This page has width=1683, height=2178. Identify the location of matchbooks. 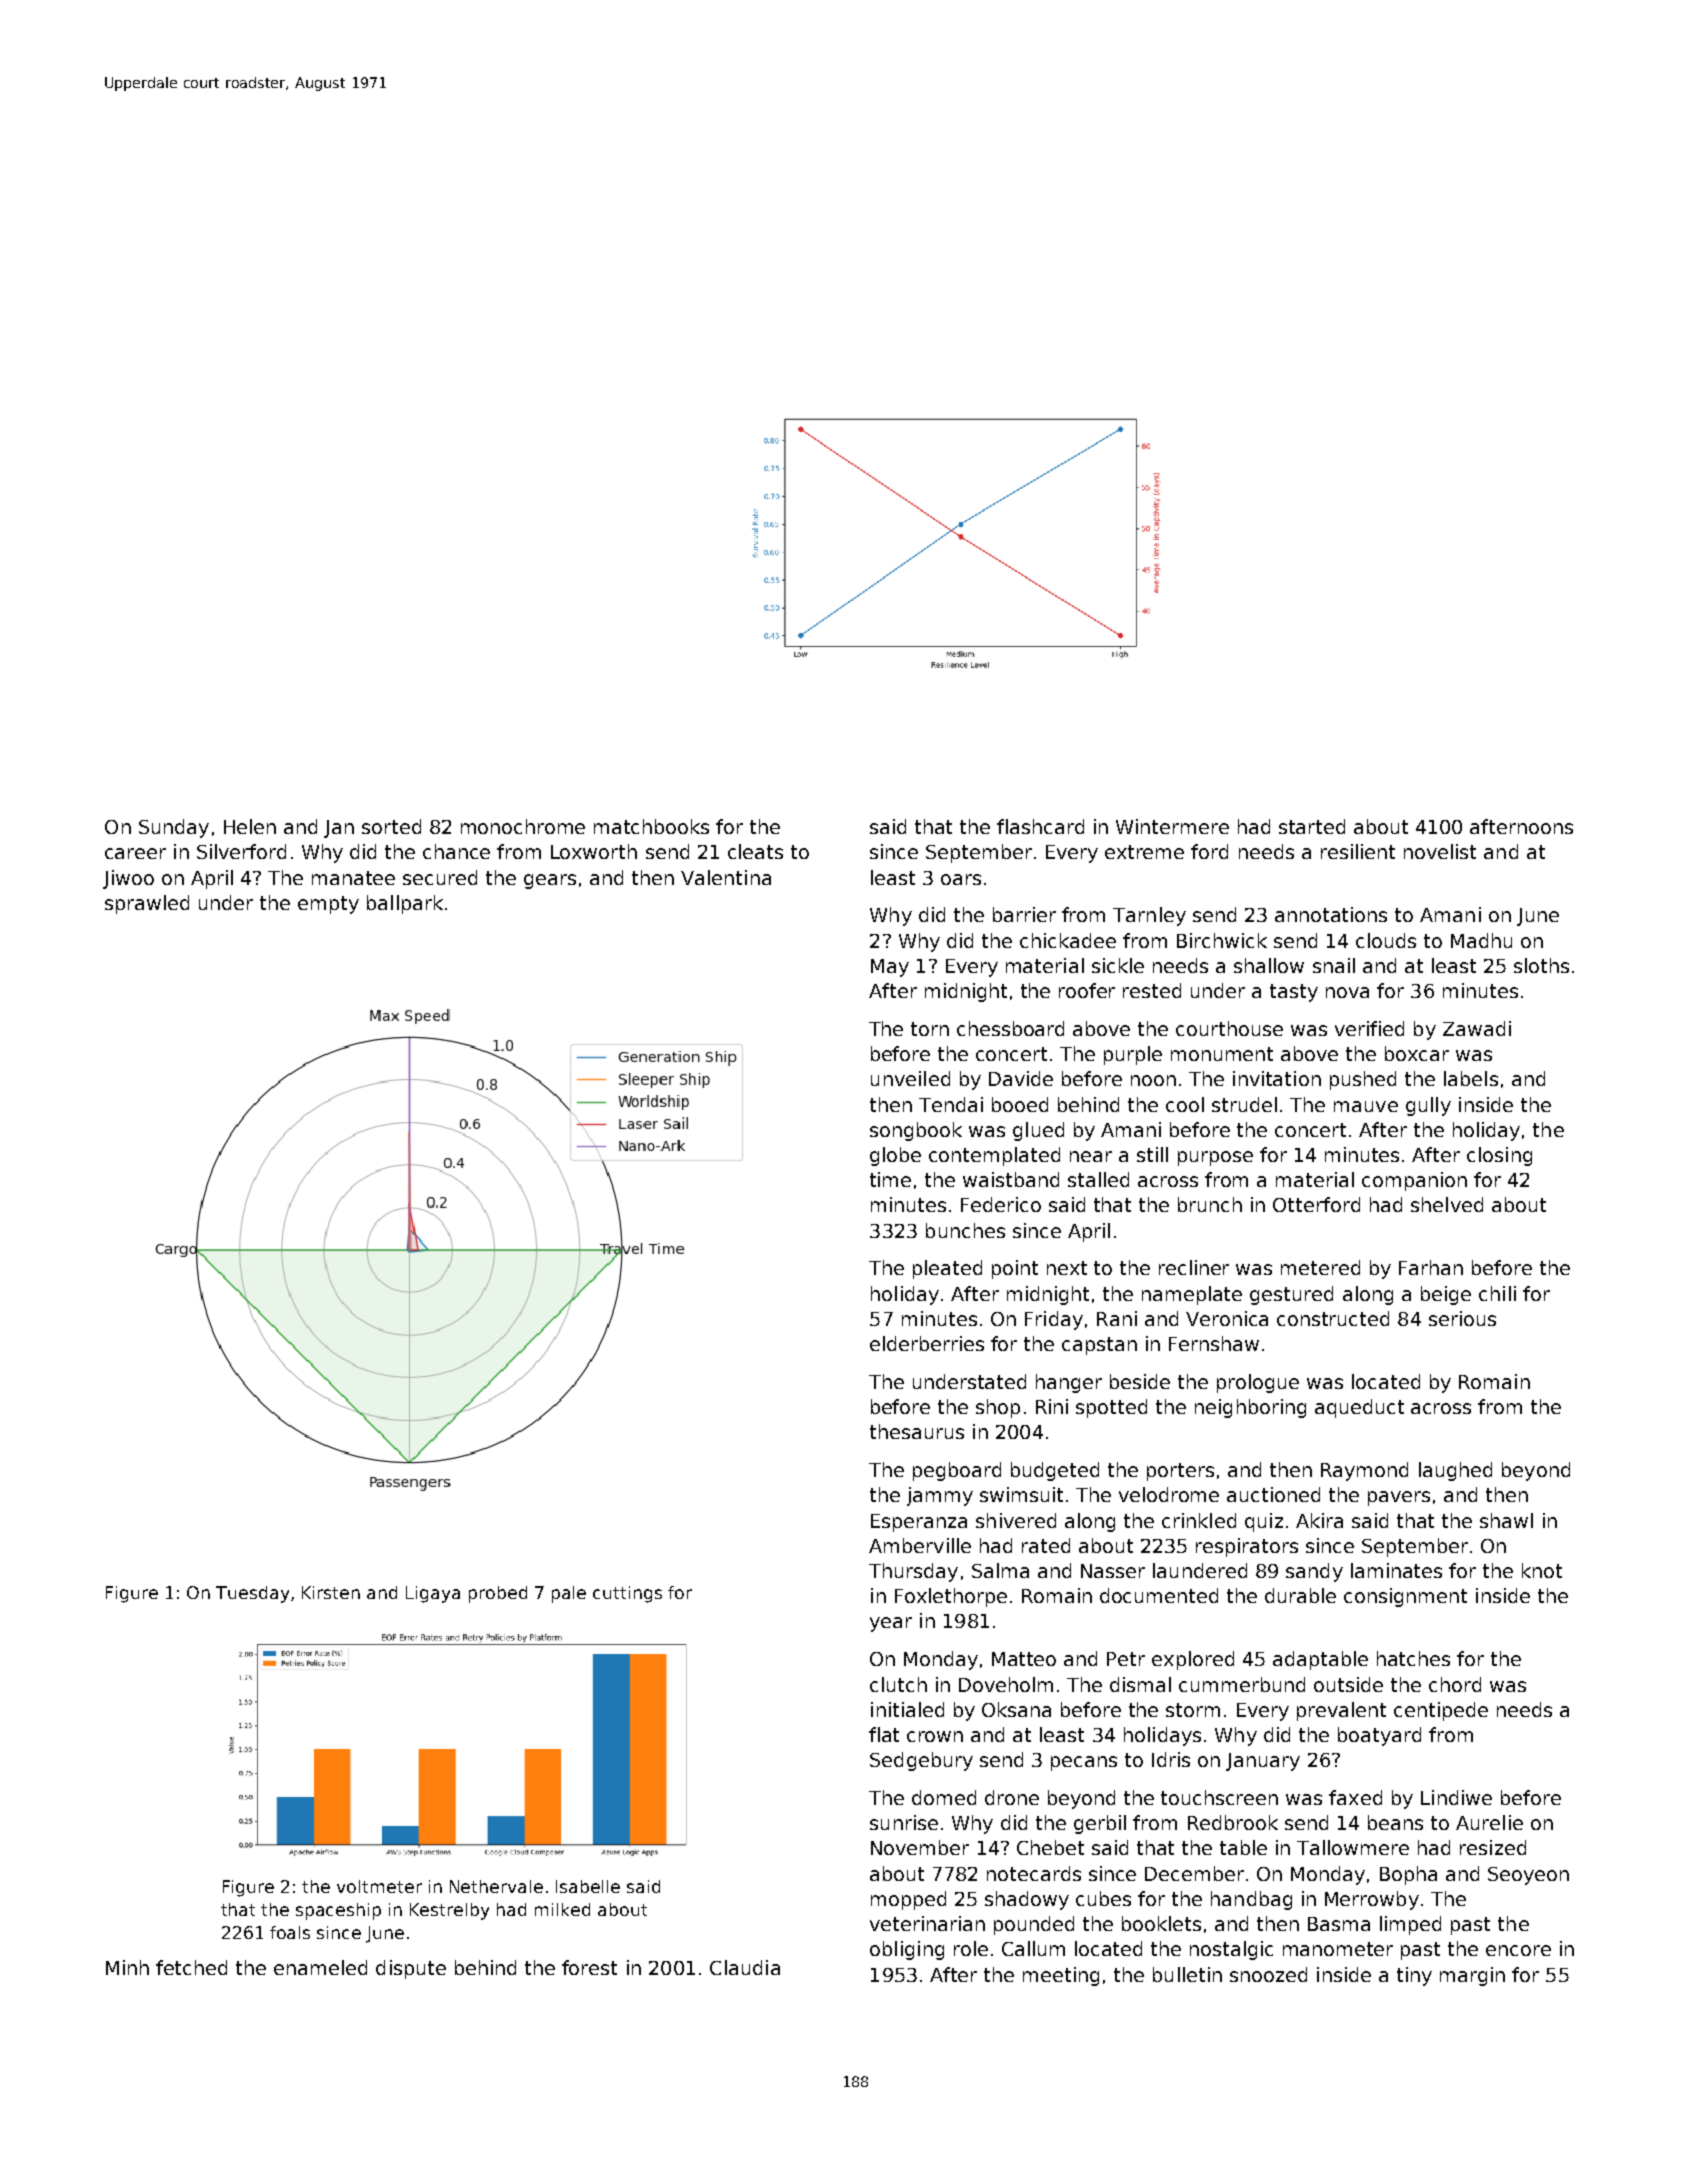
(651, 826).
